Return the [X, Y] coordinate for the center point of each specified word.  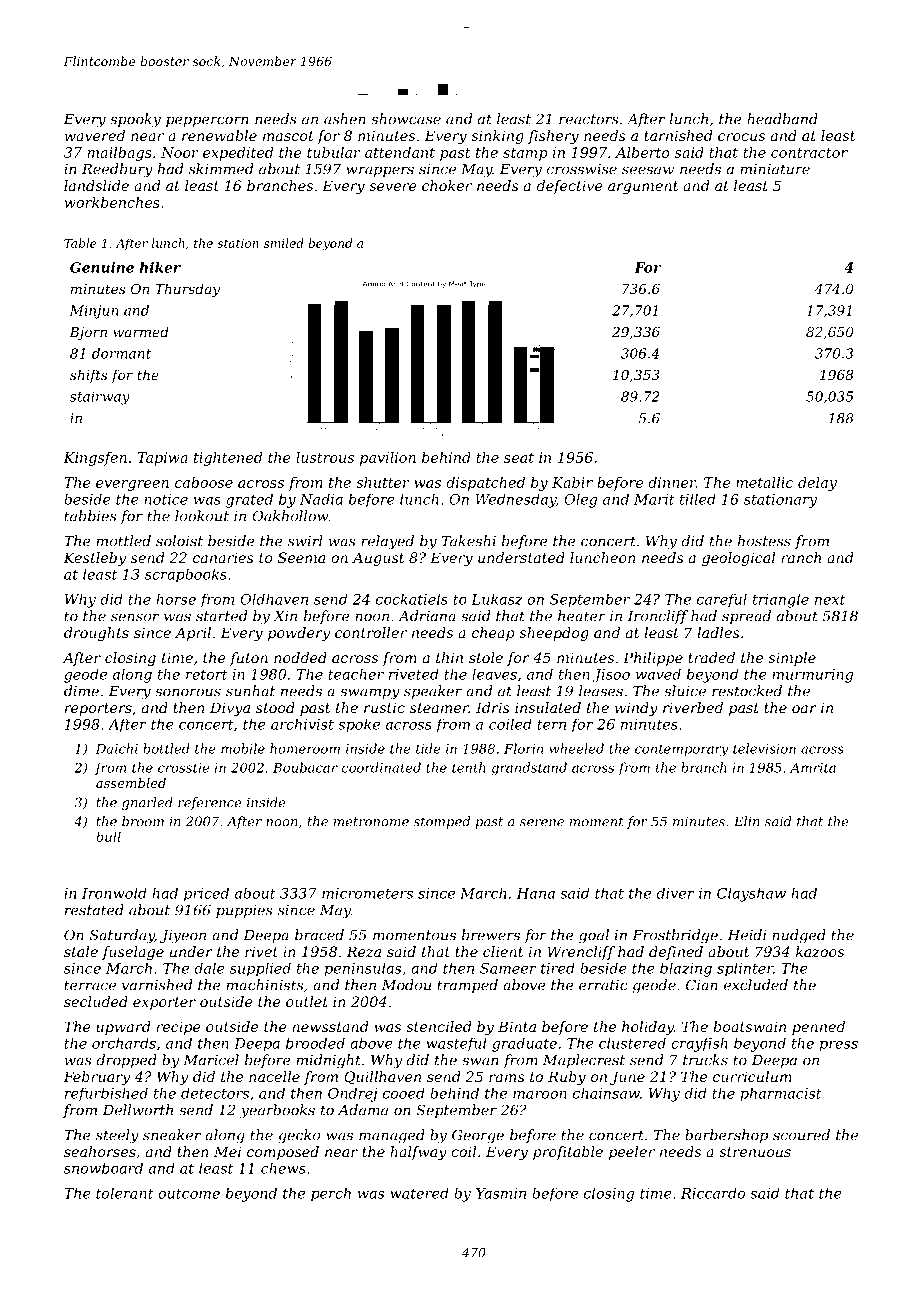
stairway [100, 398]
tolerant [125, 1193]
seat [519, 458]
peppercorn [207, 121]
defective [570, 187]
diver [675, 893]
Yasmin [501, 1193]
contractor [809, 153]
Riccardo [713, 1193]
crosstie [183, 768]
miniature [775, 169]
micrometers [367, 893]
